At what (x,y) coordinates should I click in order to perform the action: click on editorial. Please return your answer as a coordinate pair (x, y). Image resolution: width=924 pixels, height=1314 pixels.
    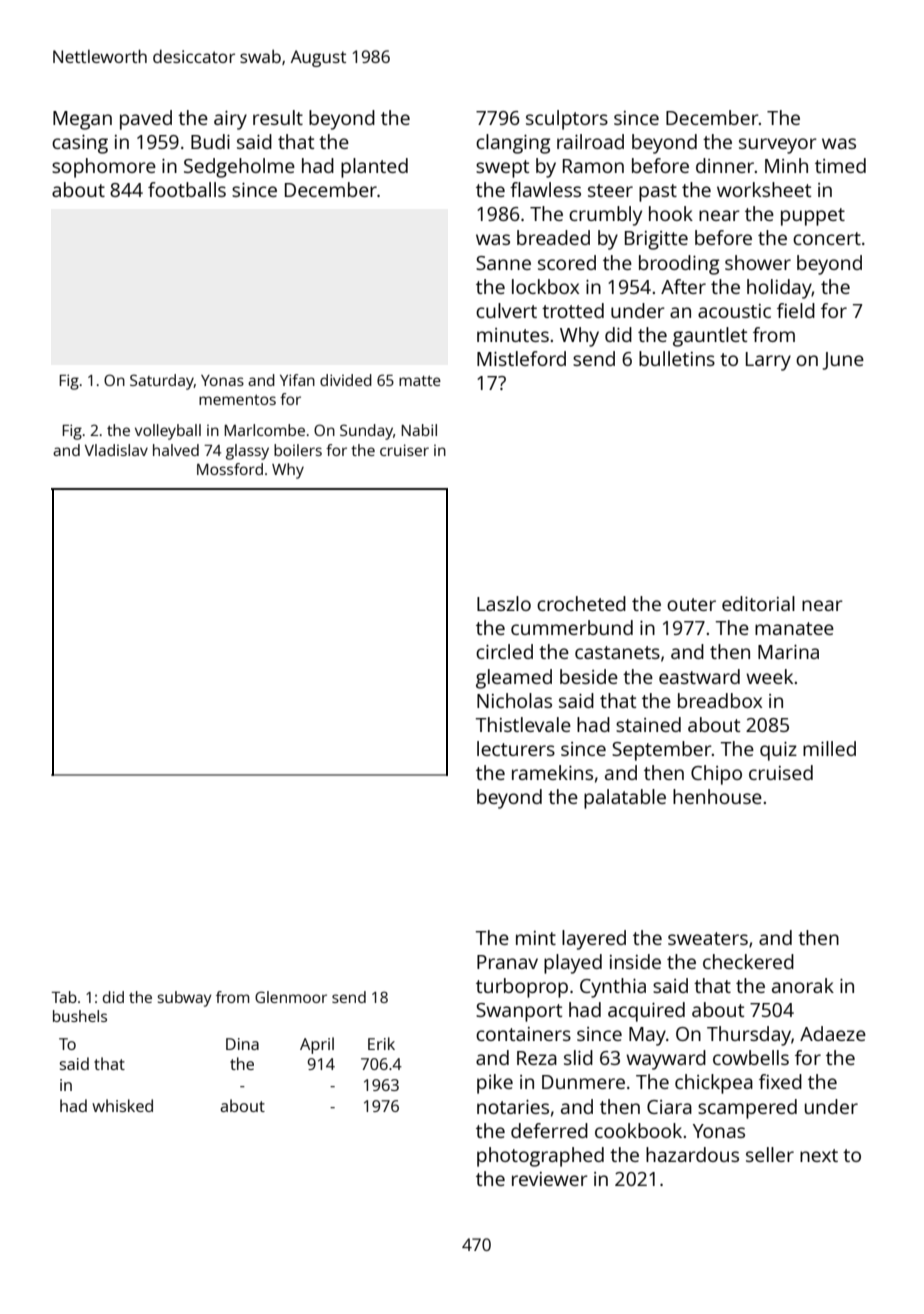
    Looking at the image, I should click on (758, 603).
